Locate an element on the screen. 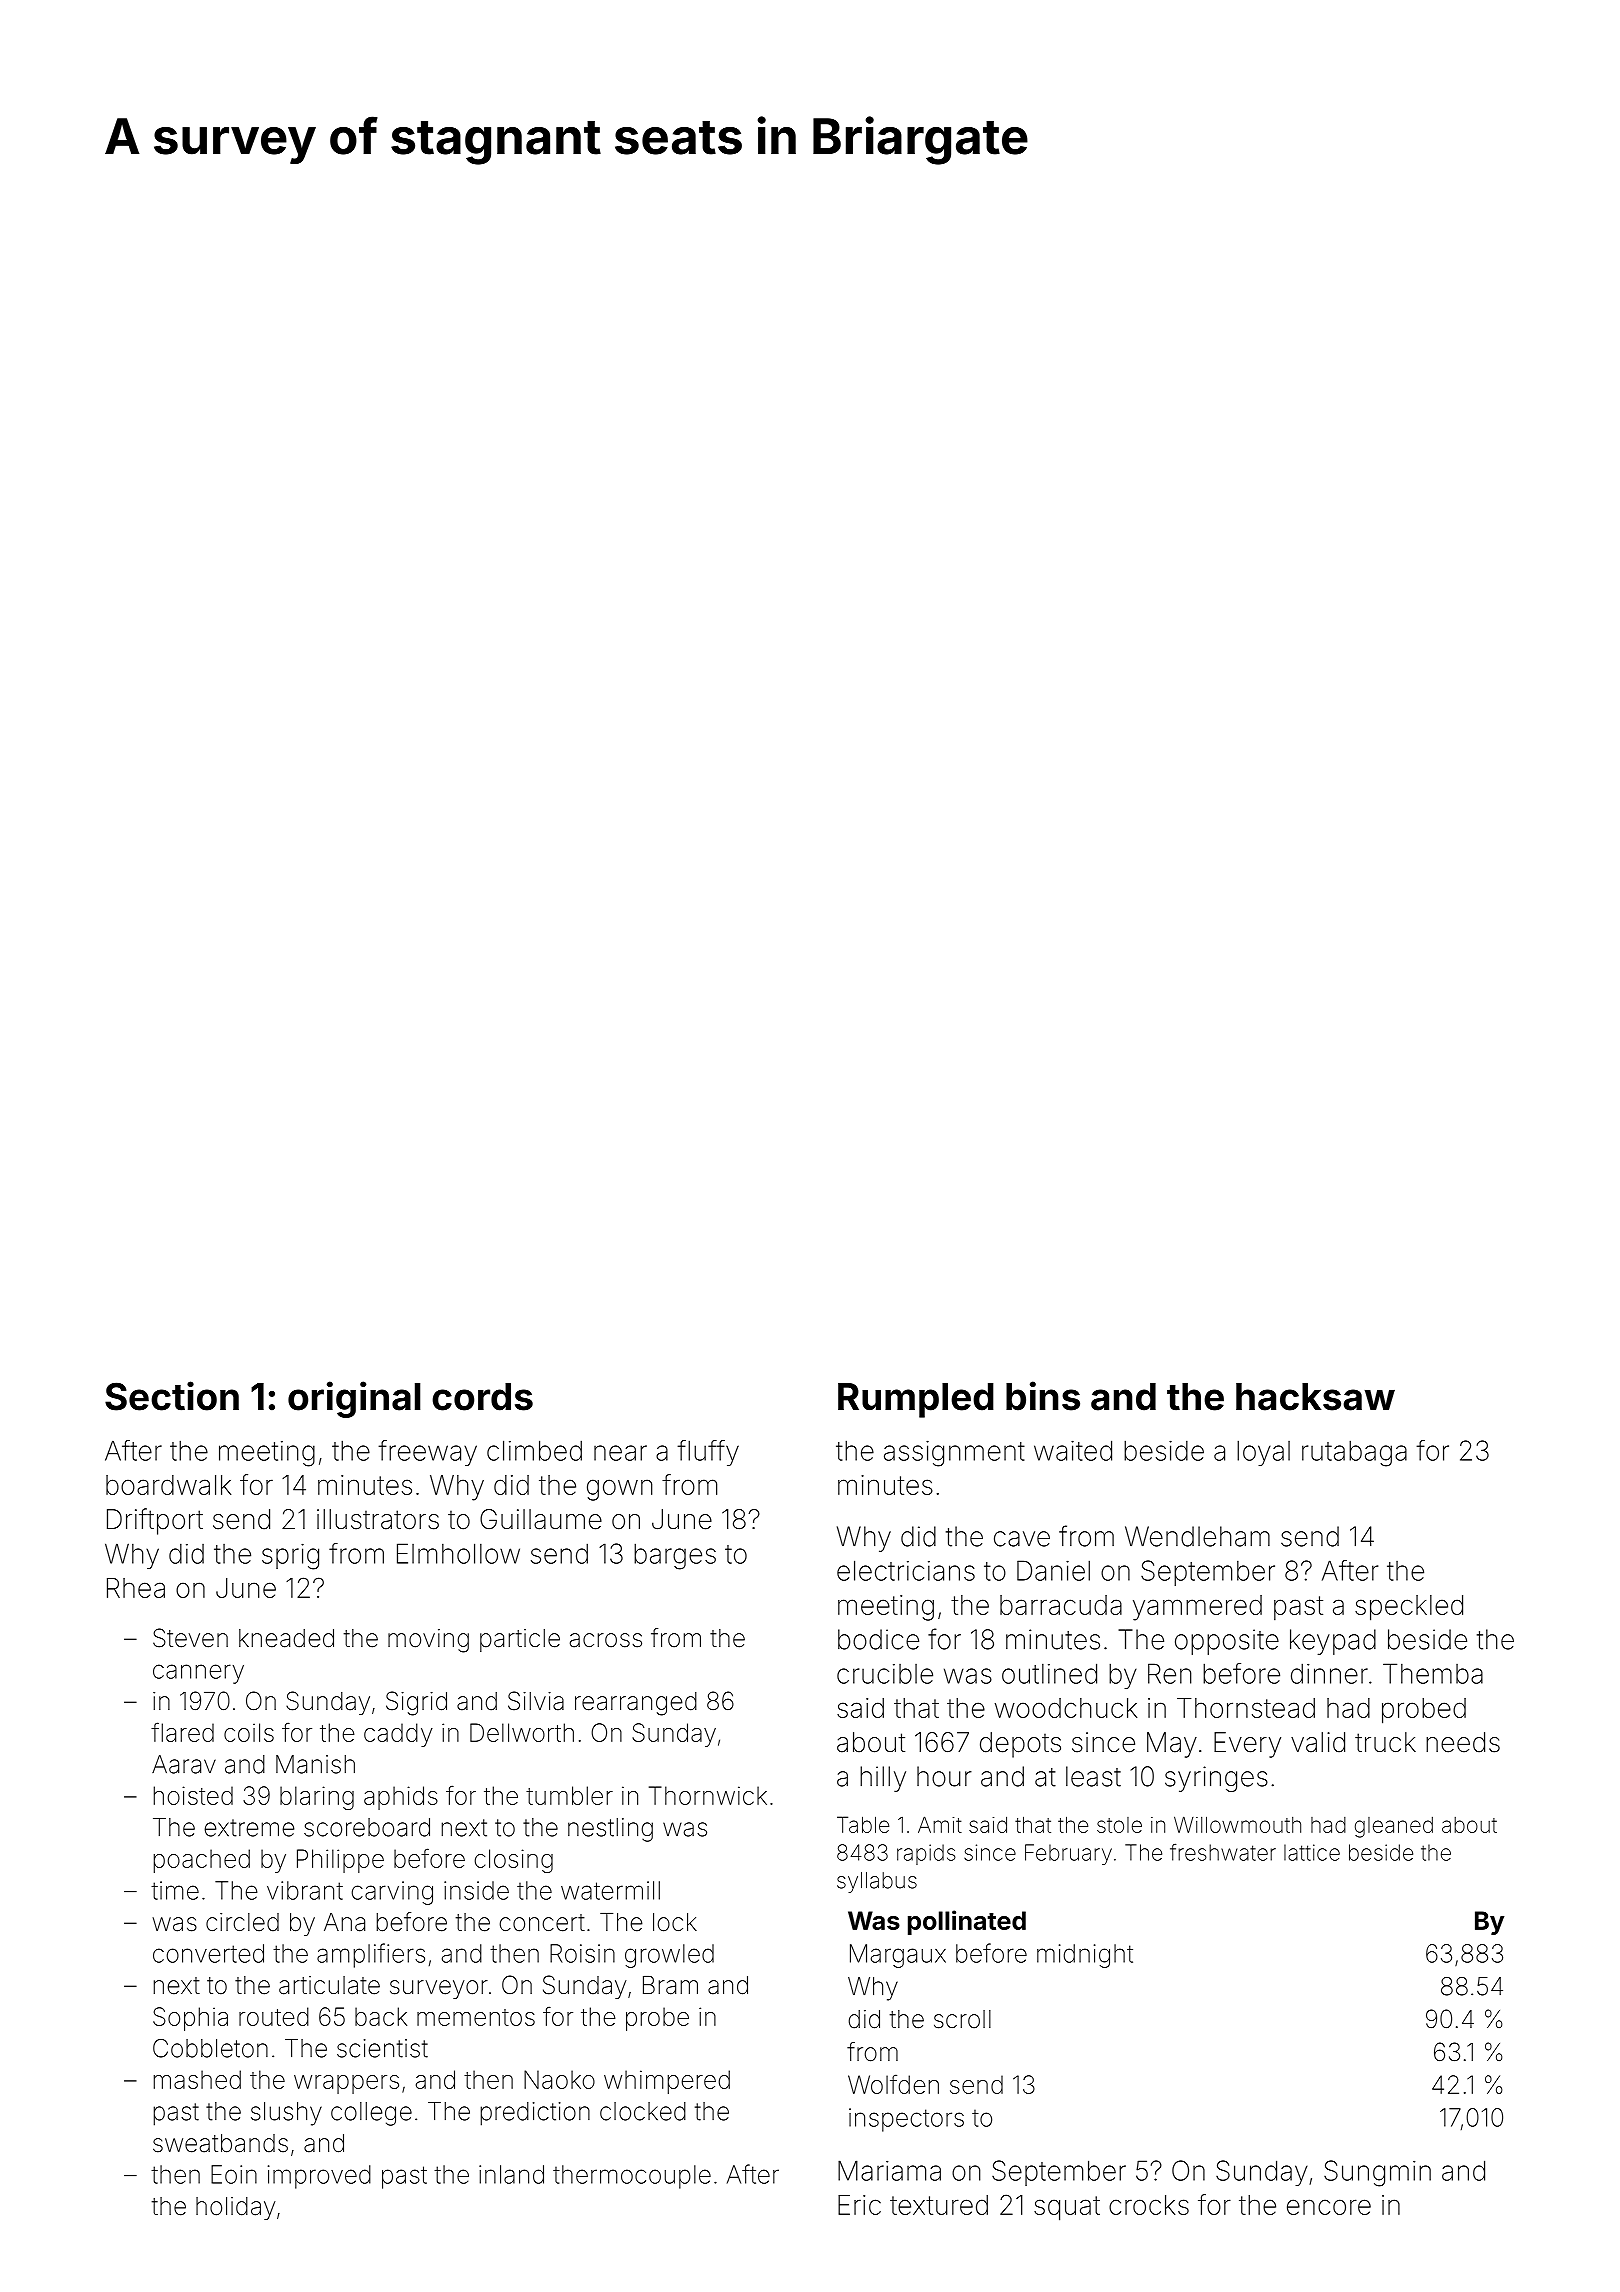 The height and width of the screenshot is (2292, 1620). Table is located at coordinates (863, 1824).
